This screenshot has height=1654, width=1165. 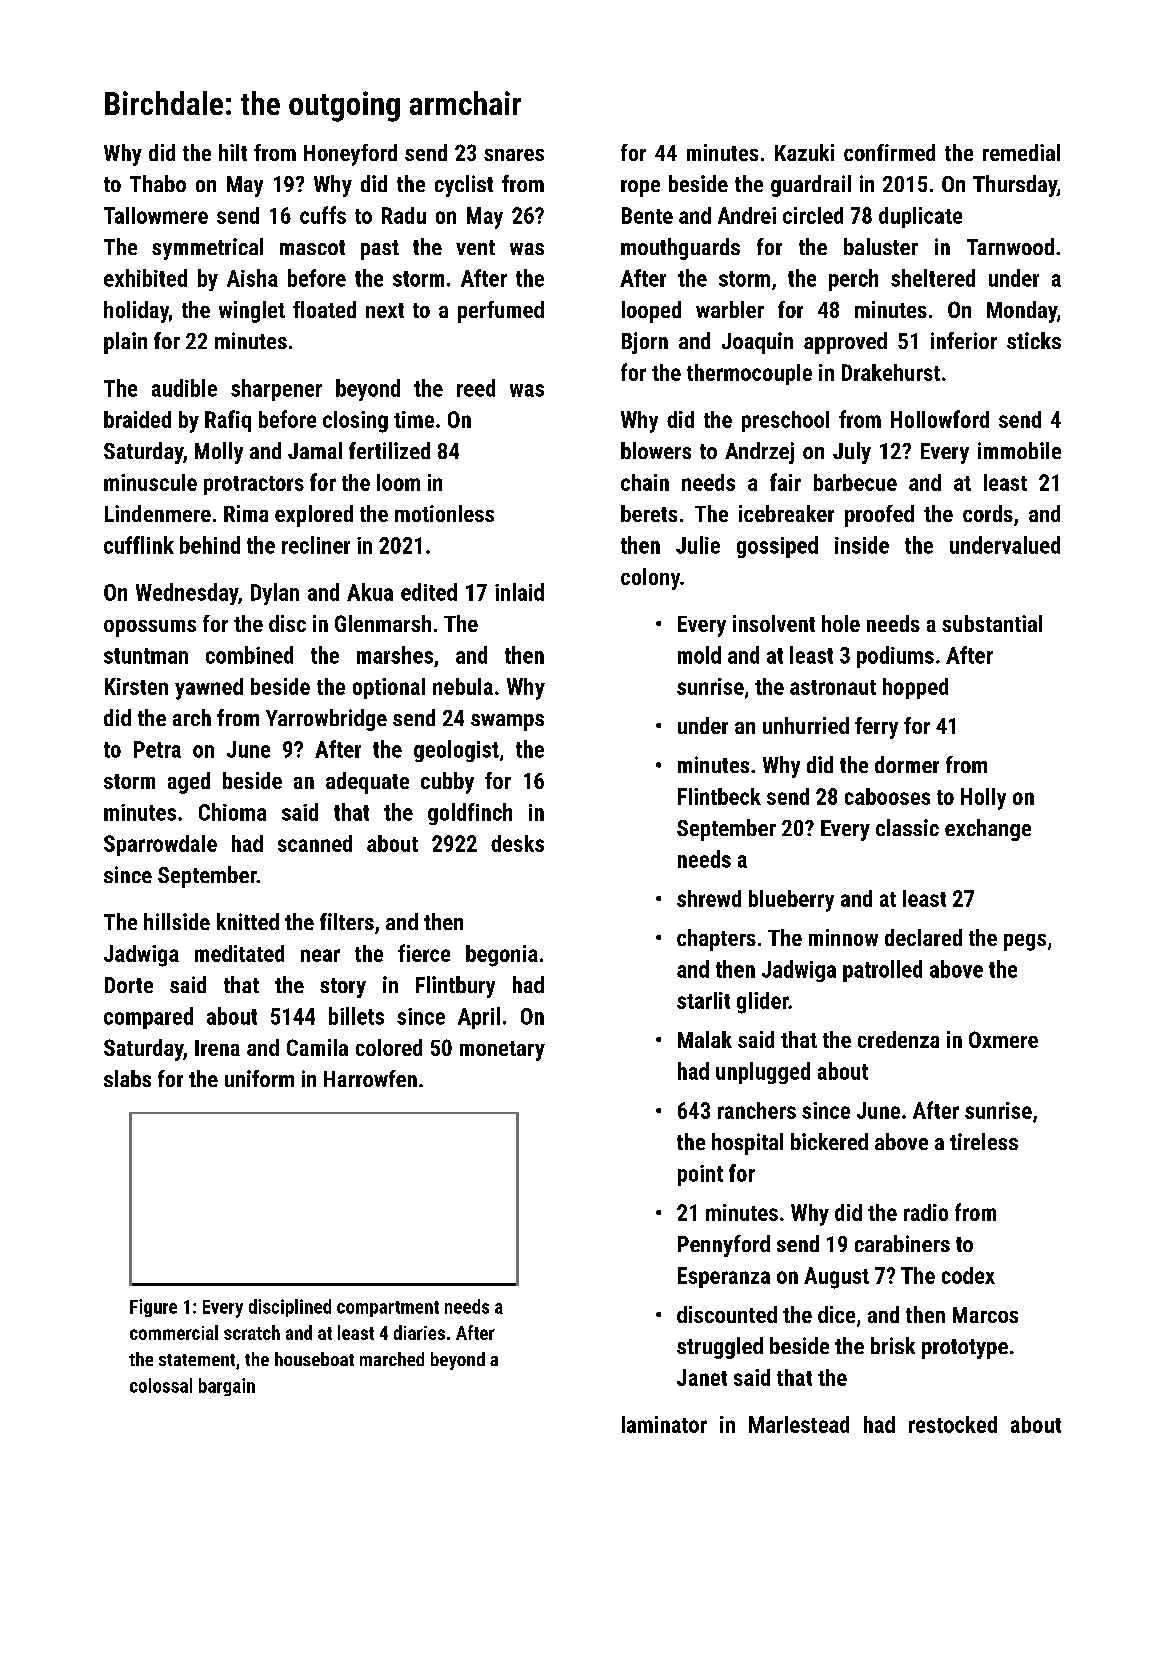 I want to click on reed, so click(x=476, y=388).
